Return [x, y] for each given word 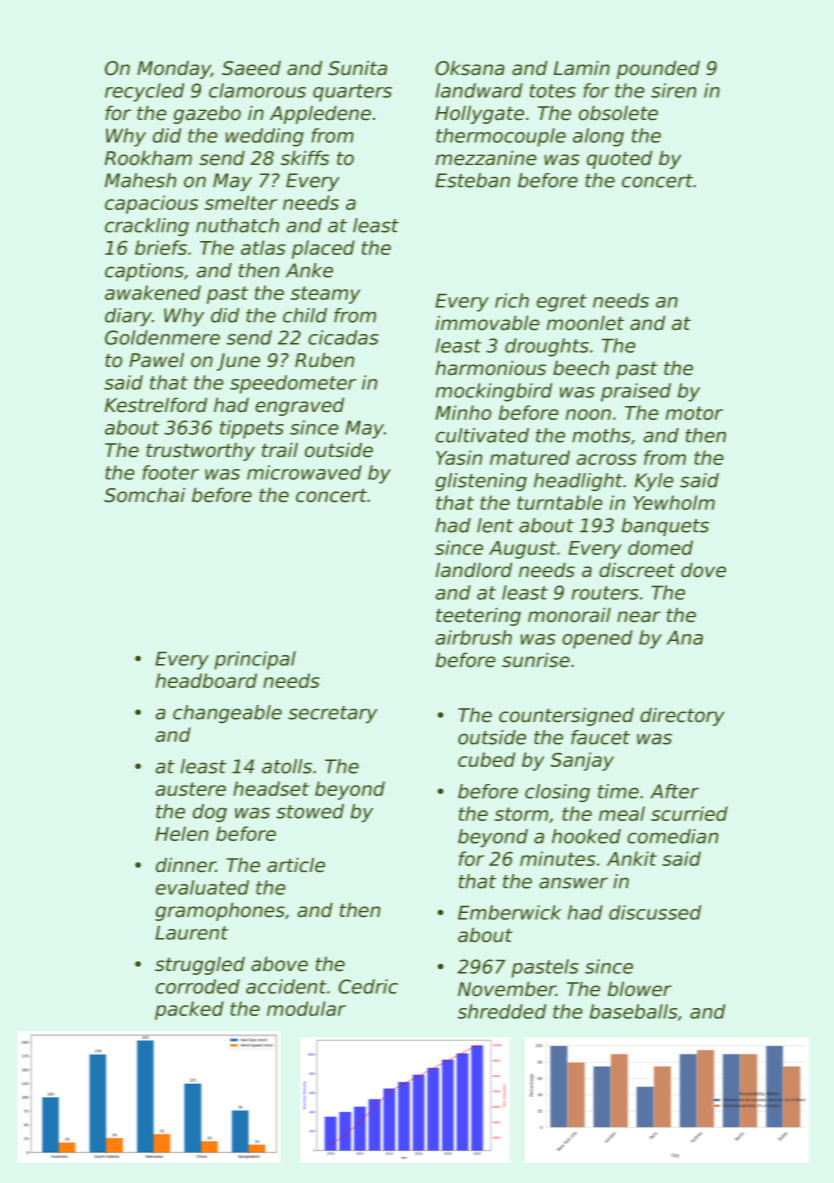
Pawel [156, 360]
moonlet [585, 323]
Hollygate [479, 115]
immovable [487, 323]
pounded [658, 70]
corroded [198, 986]
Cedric [368, 986]
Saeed [251, 68]
